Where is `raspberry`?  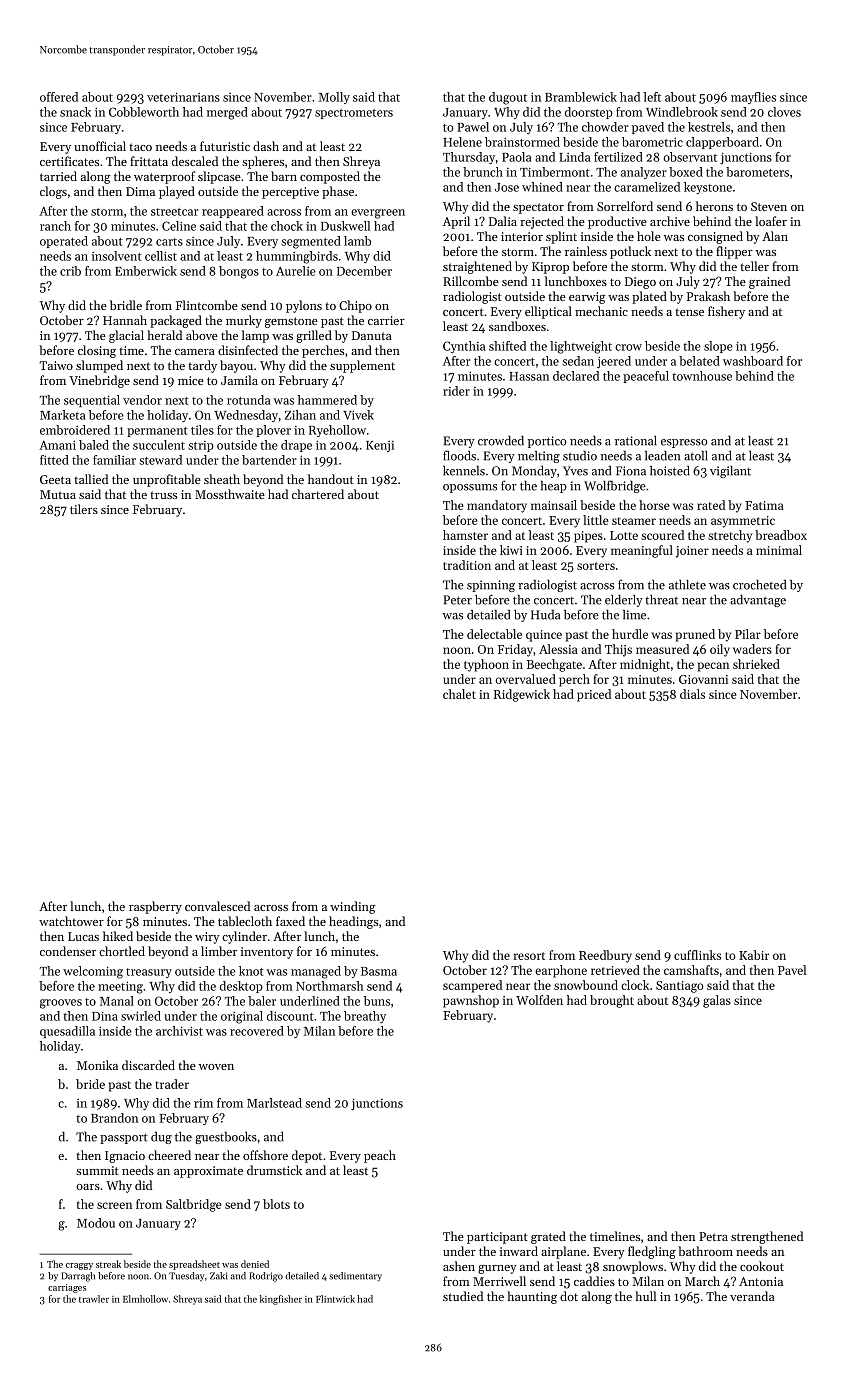
raspberry is located at coordinates (155, 907).
